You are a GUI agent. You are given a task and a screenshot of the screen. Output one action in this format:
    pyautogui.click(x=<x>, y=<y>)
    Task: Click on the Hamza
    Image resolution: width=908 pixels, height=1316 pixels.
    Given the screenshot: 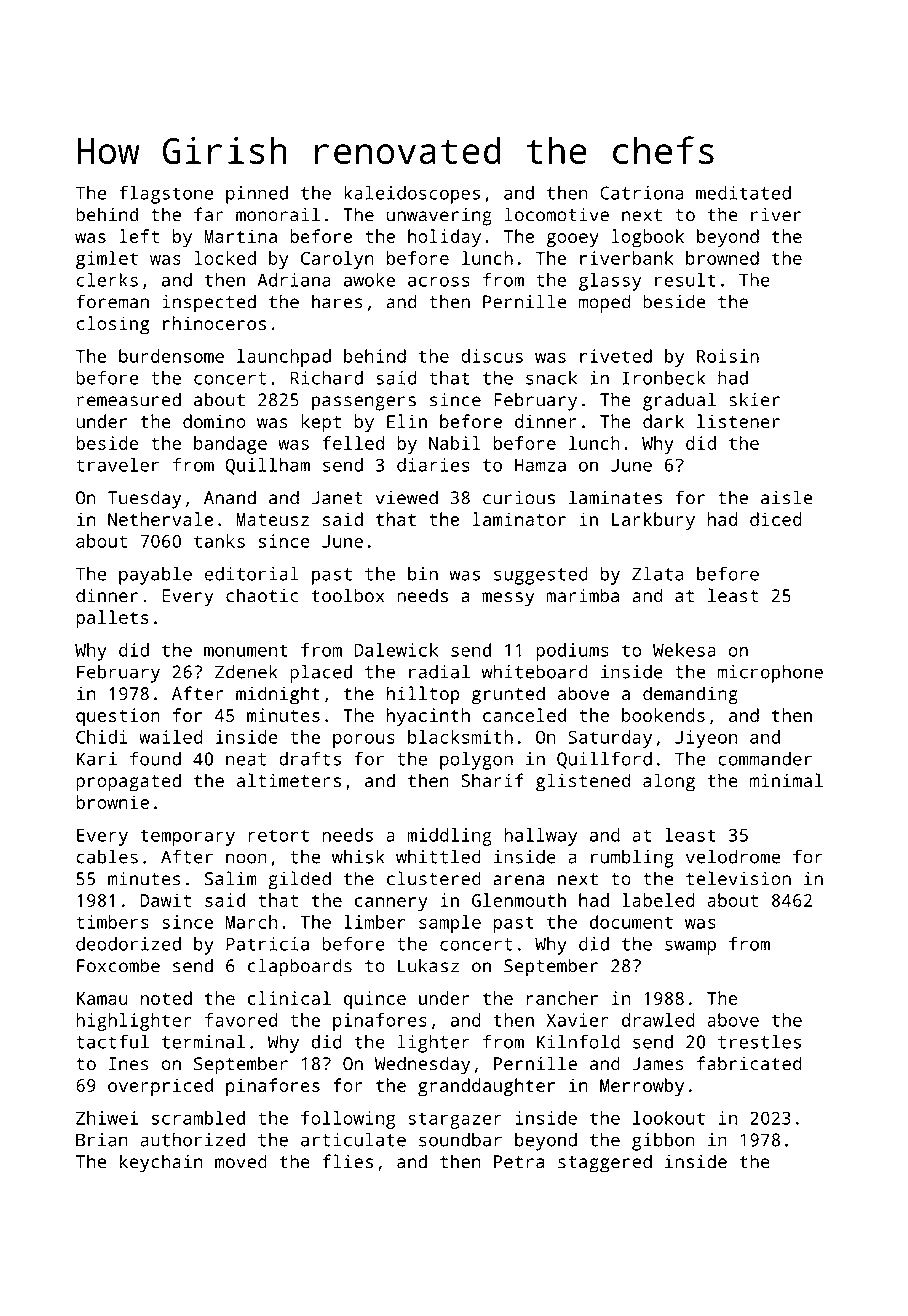 What is the action you would take?
    pyautogui.click(x=540, y=465)
